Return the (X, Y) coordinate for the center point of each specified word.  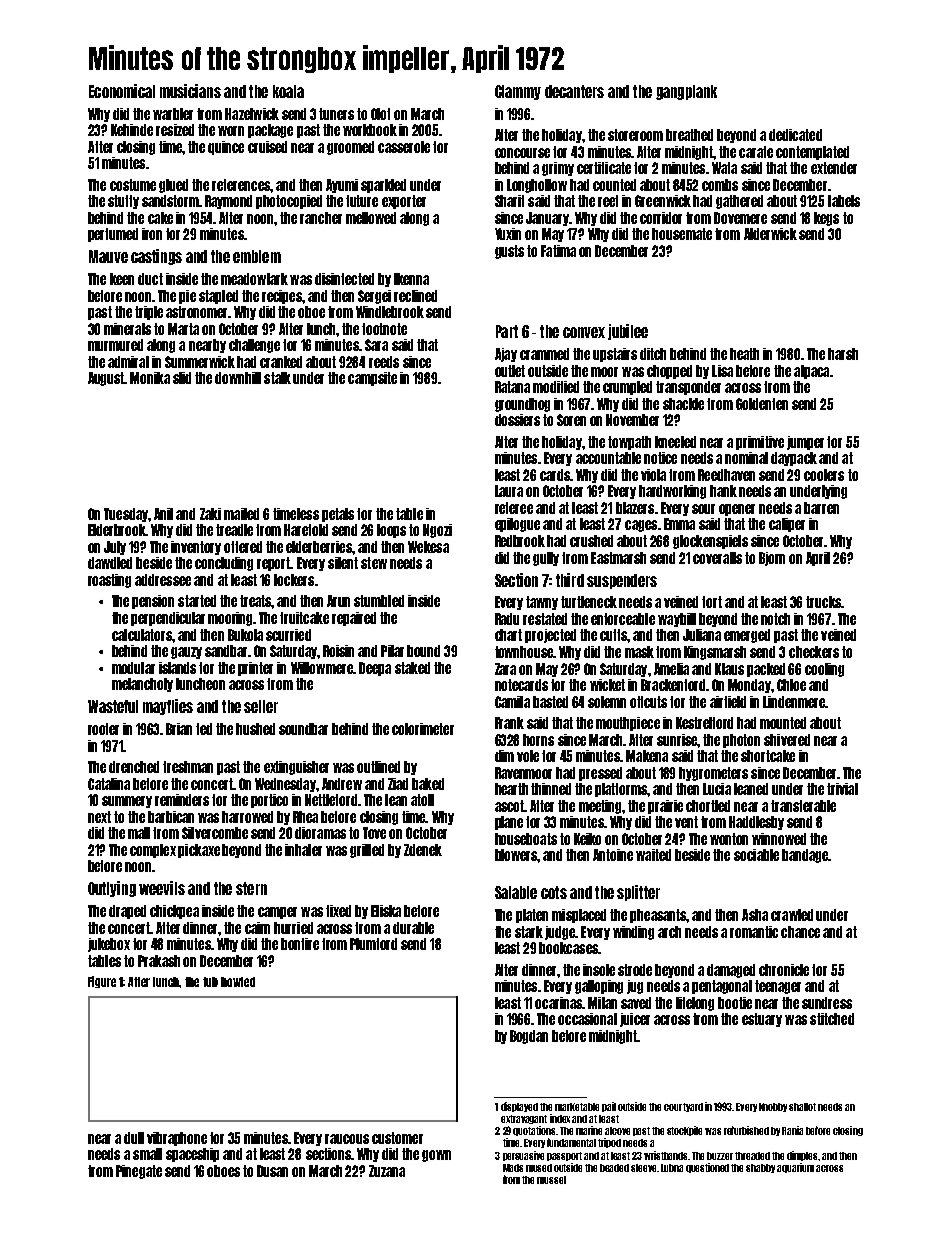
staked (412, 668)
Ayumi (342, 186)
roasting (109, 581)
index (560, 1118)
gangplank (686, 92)
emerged (747, 636)
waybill (677, 620)
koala (288, 91)
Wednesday (285, 785)
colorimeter (423, 729)
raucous (347, 1139)
